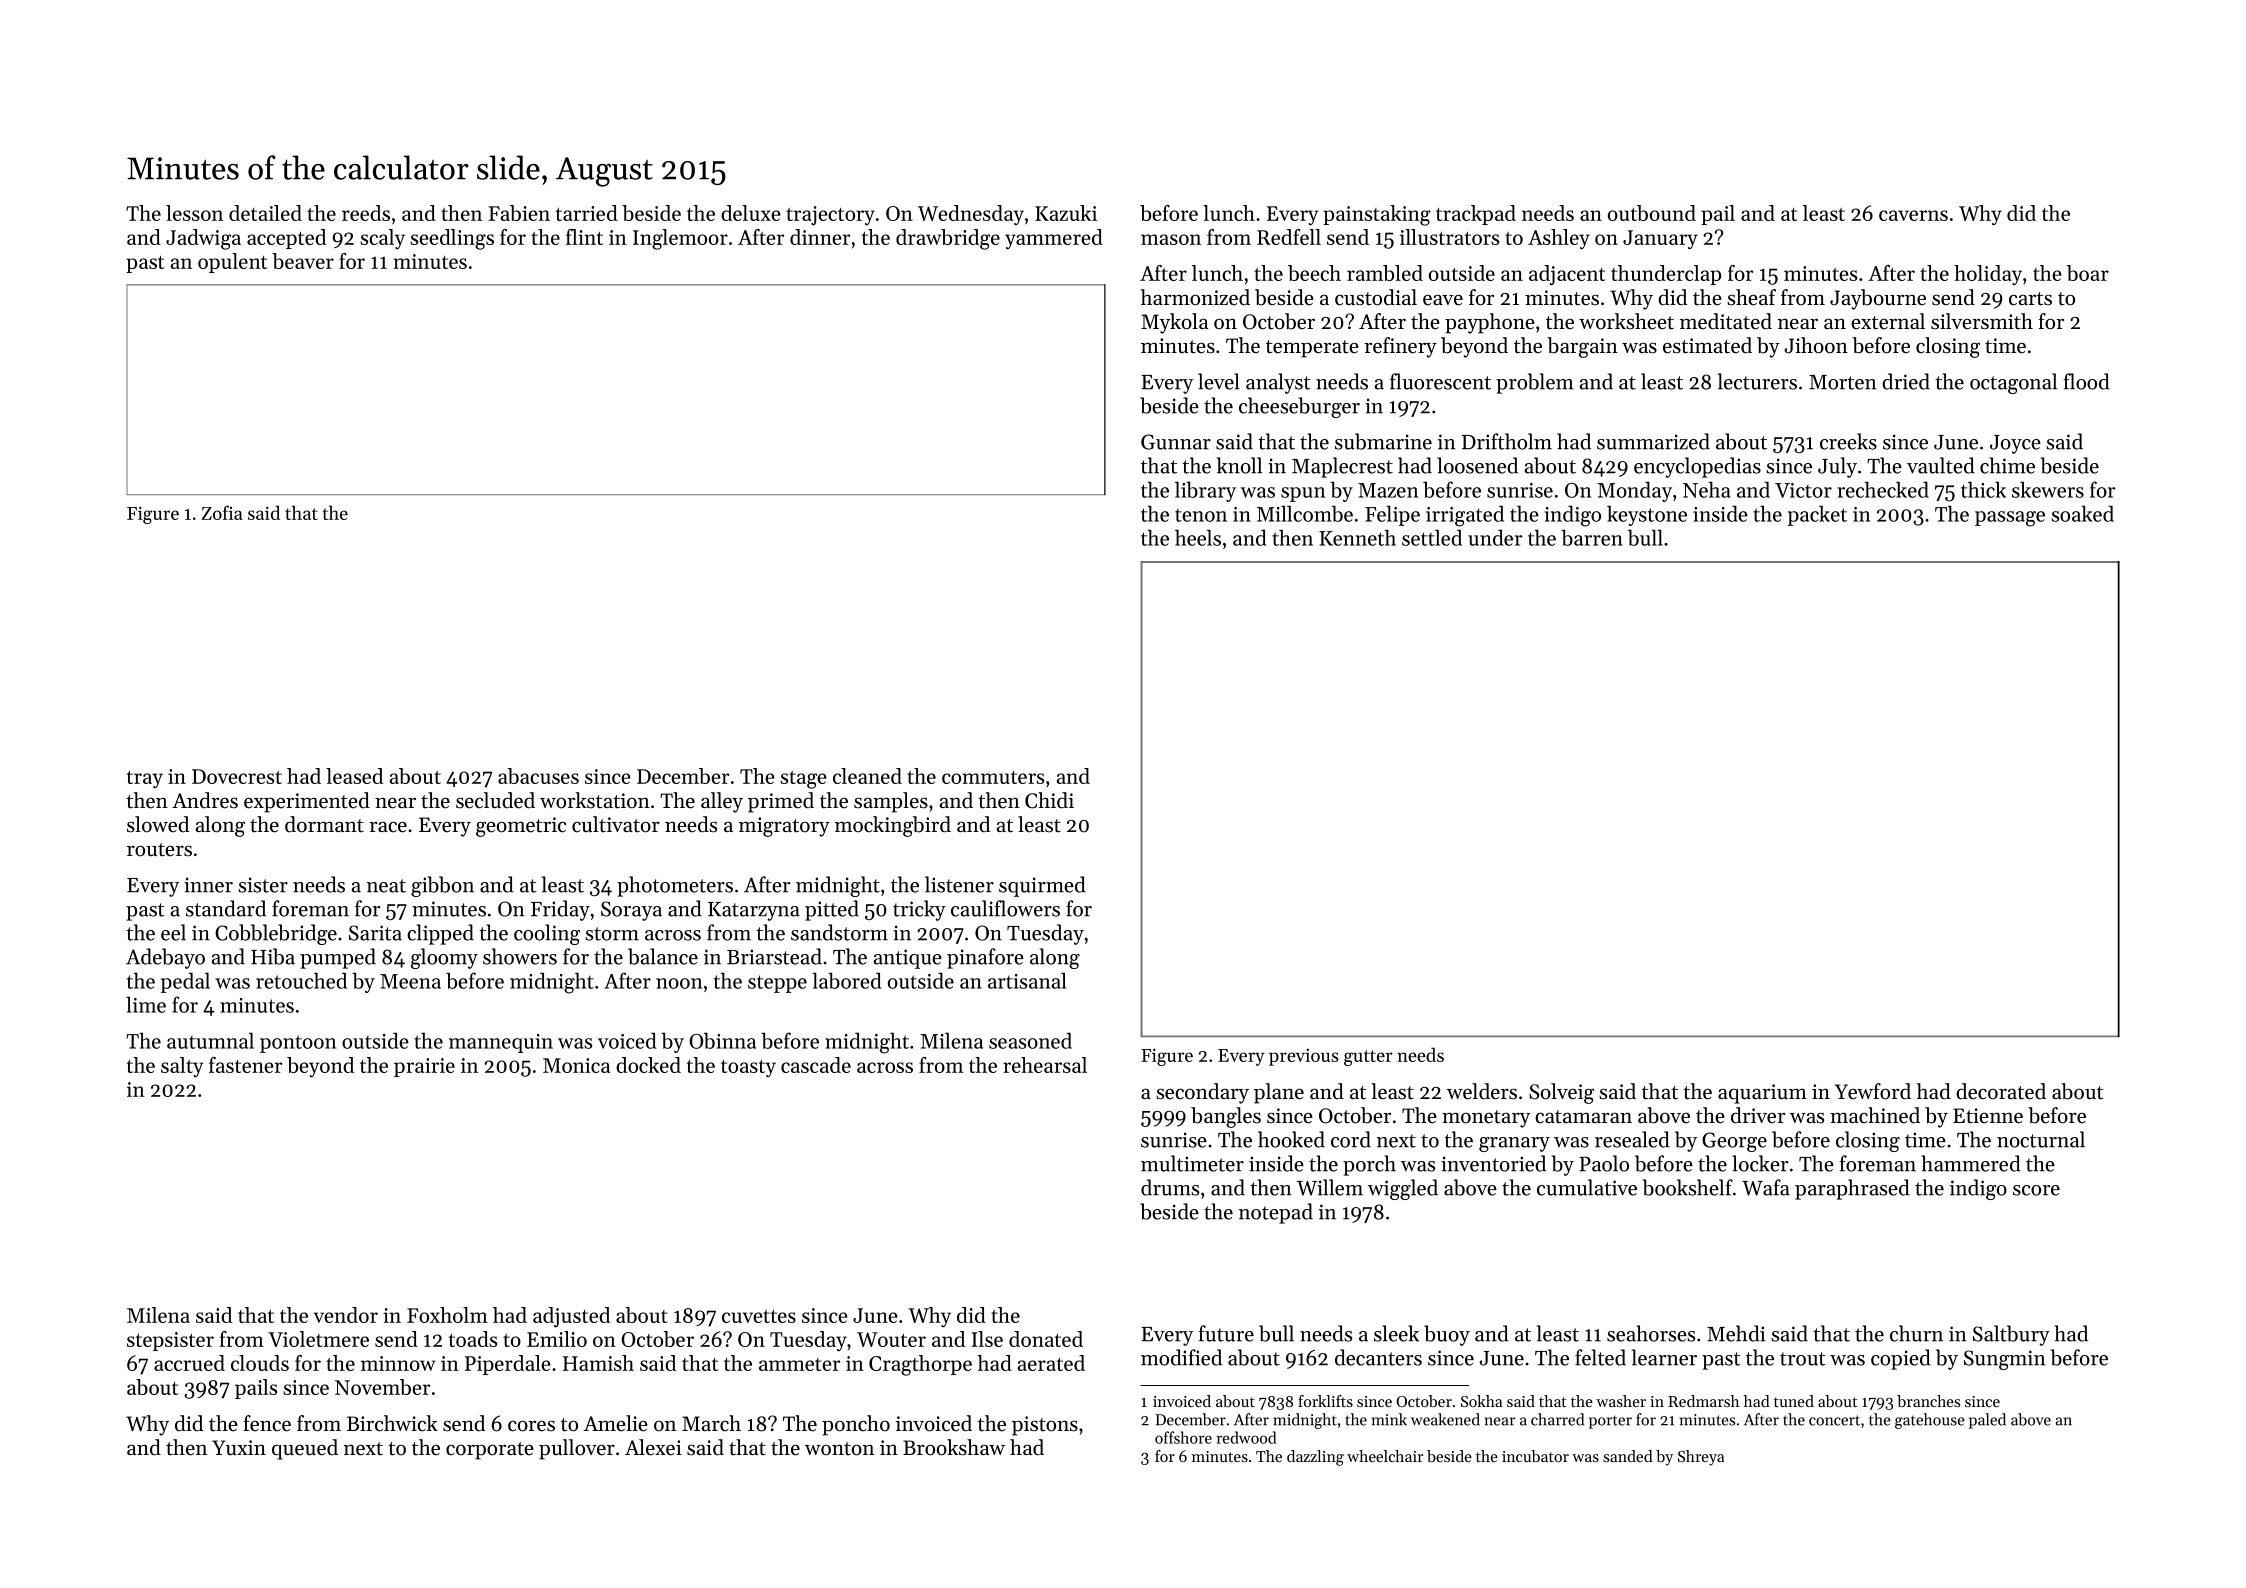 The height and width of the screenshot is (1588, 2246). What do you see at coordinates (194, 213) in the screenshot?
I see `lesson` at bounding box center [194, 213].
